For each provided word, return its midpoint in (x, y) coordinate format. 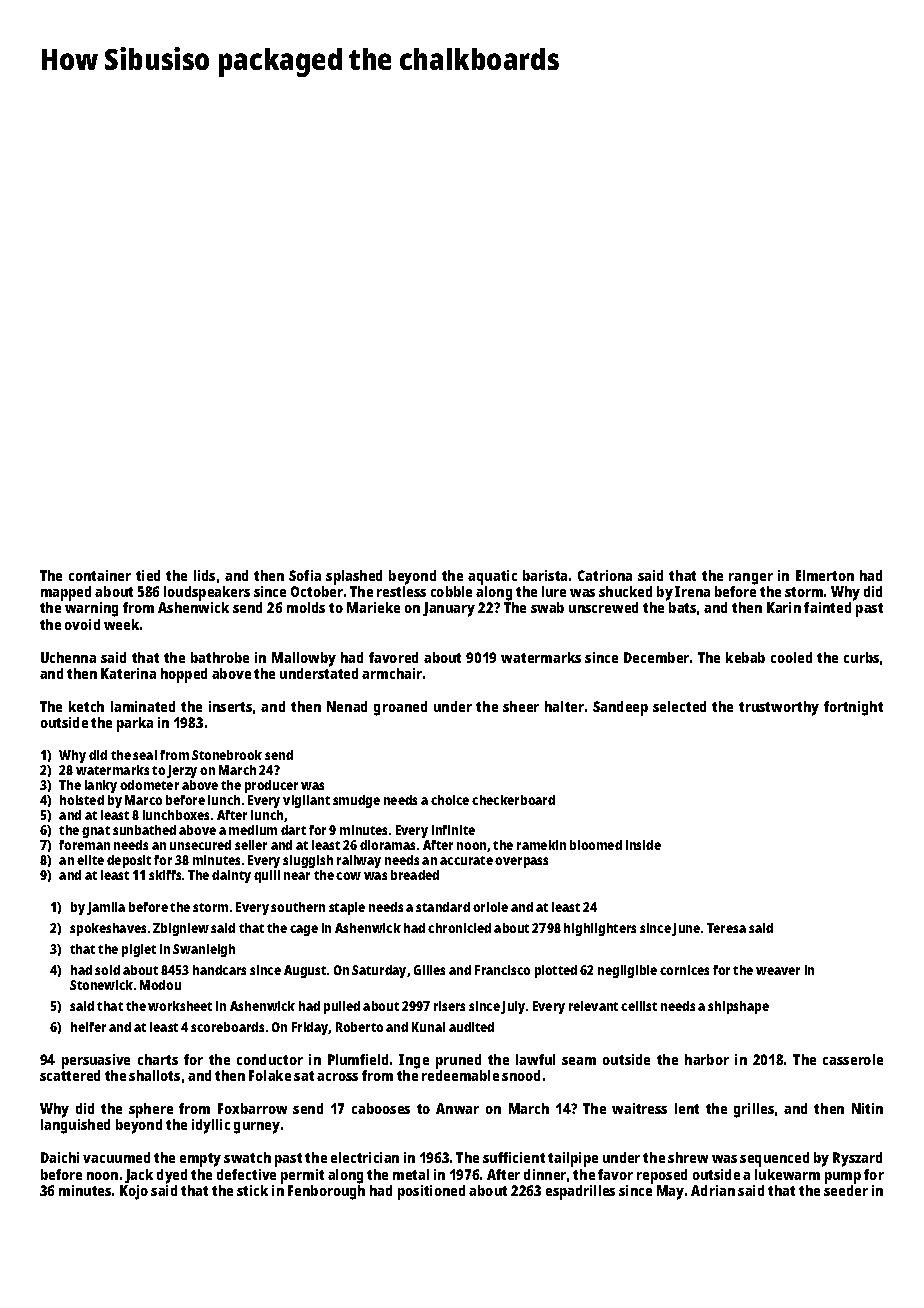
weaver (778, 971)
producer (271, 786)
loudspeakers (207, 593)
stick (252, 1190)
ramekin (541, 845)
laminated (143, 706)
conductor (270, 1059)
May (670, 1192)
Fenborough (326, 1192)
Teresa (726, 928)
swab (547, 607)
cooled (791, 657)
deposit (129, 861)
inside (643, 845)
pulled (342, 1007)
